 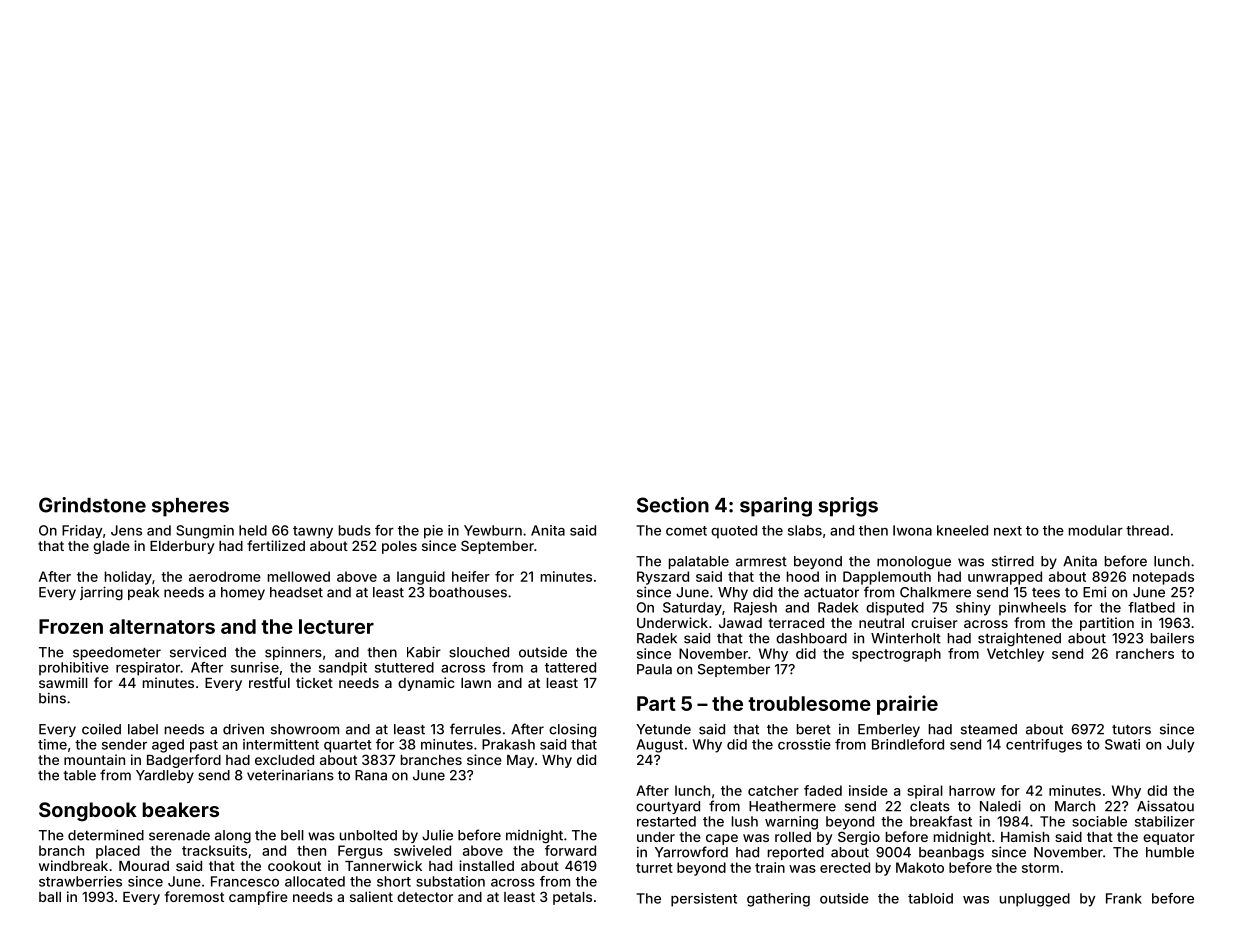 I want to click on sprigs, so click(x=848, y=507).
